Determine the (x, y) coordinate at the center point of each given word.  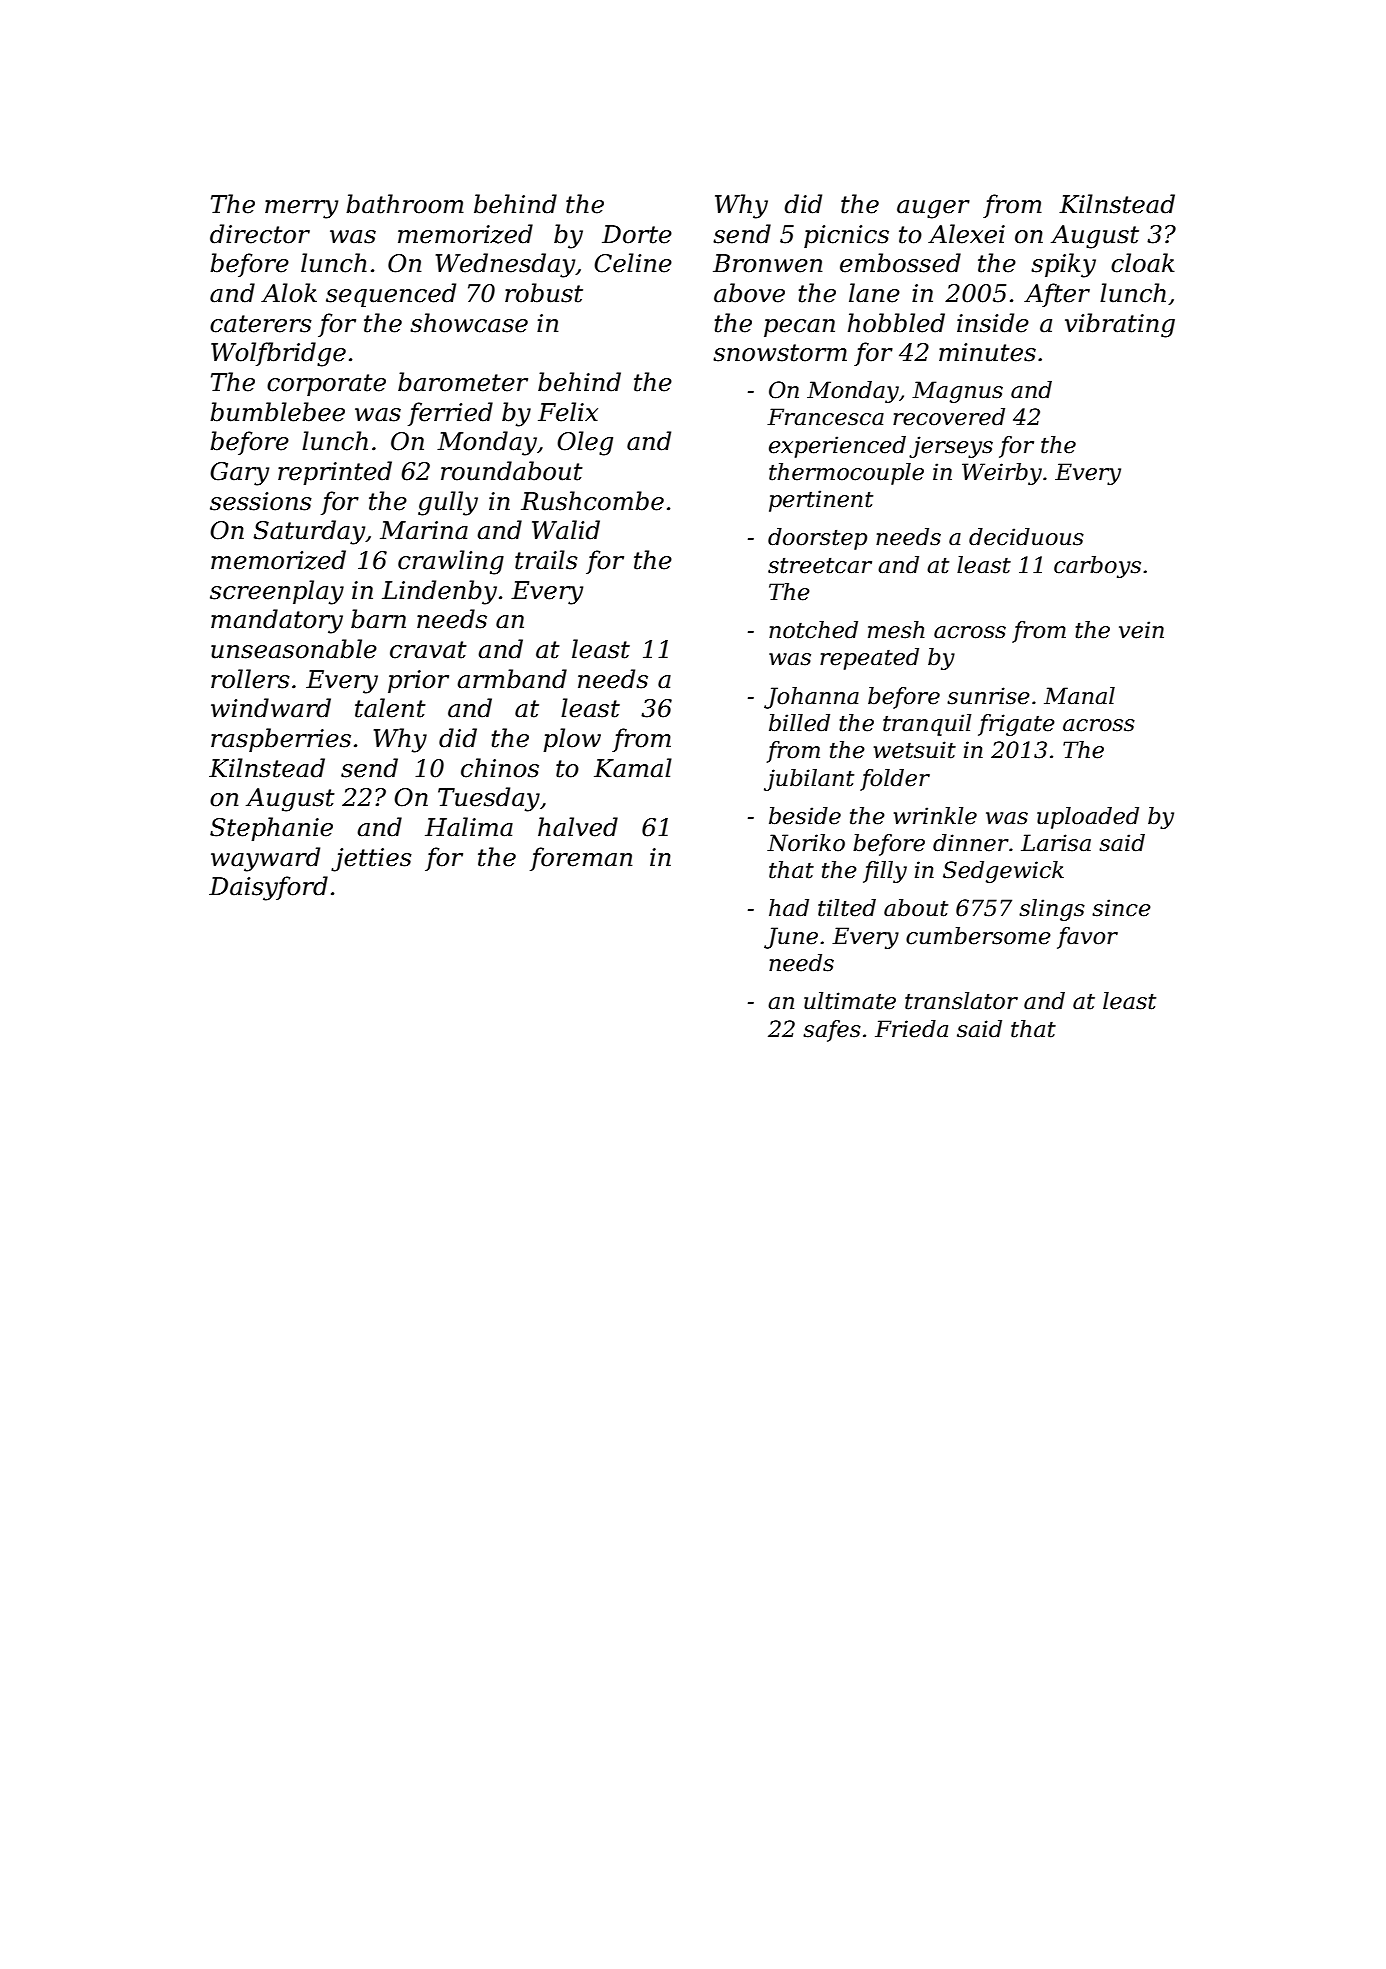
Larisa (1056, 843)
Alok (289, 293)
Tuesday (489, 799)
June (791, 938)
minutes (987, 352)
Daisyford (268, 888)
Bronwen (767, 263)
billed (799, 723)
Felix (568, 412)
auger (933, 209)
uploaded (1088, 818)
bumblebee (277, 412)
